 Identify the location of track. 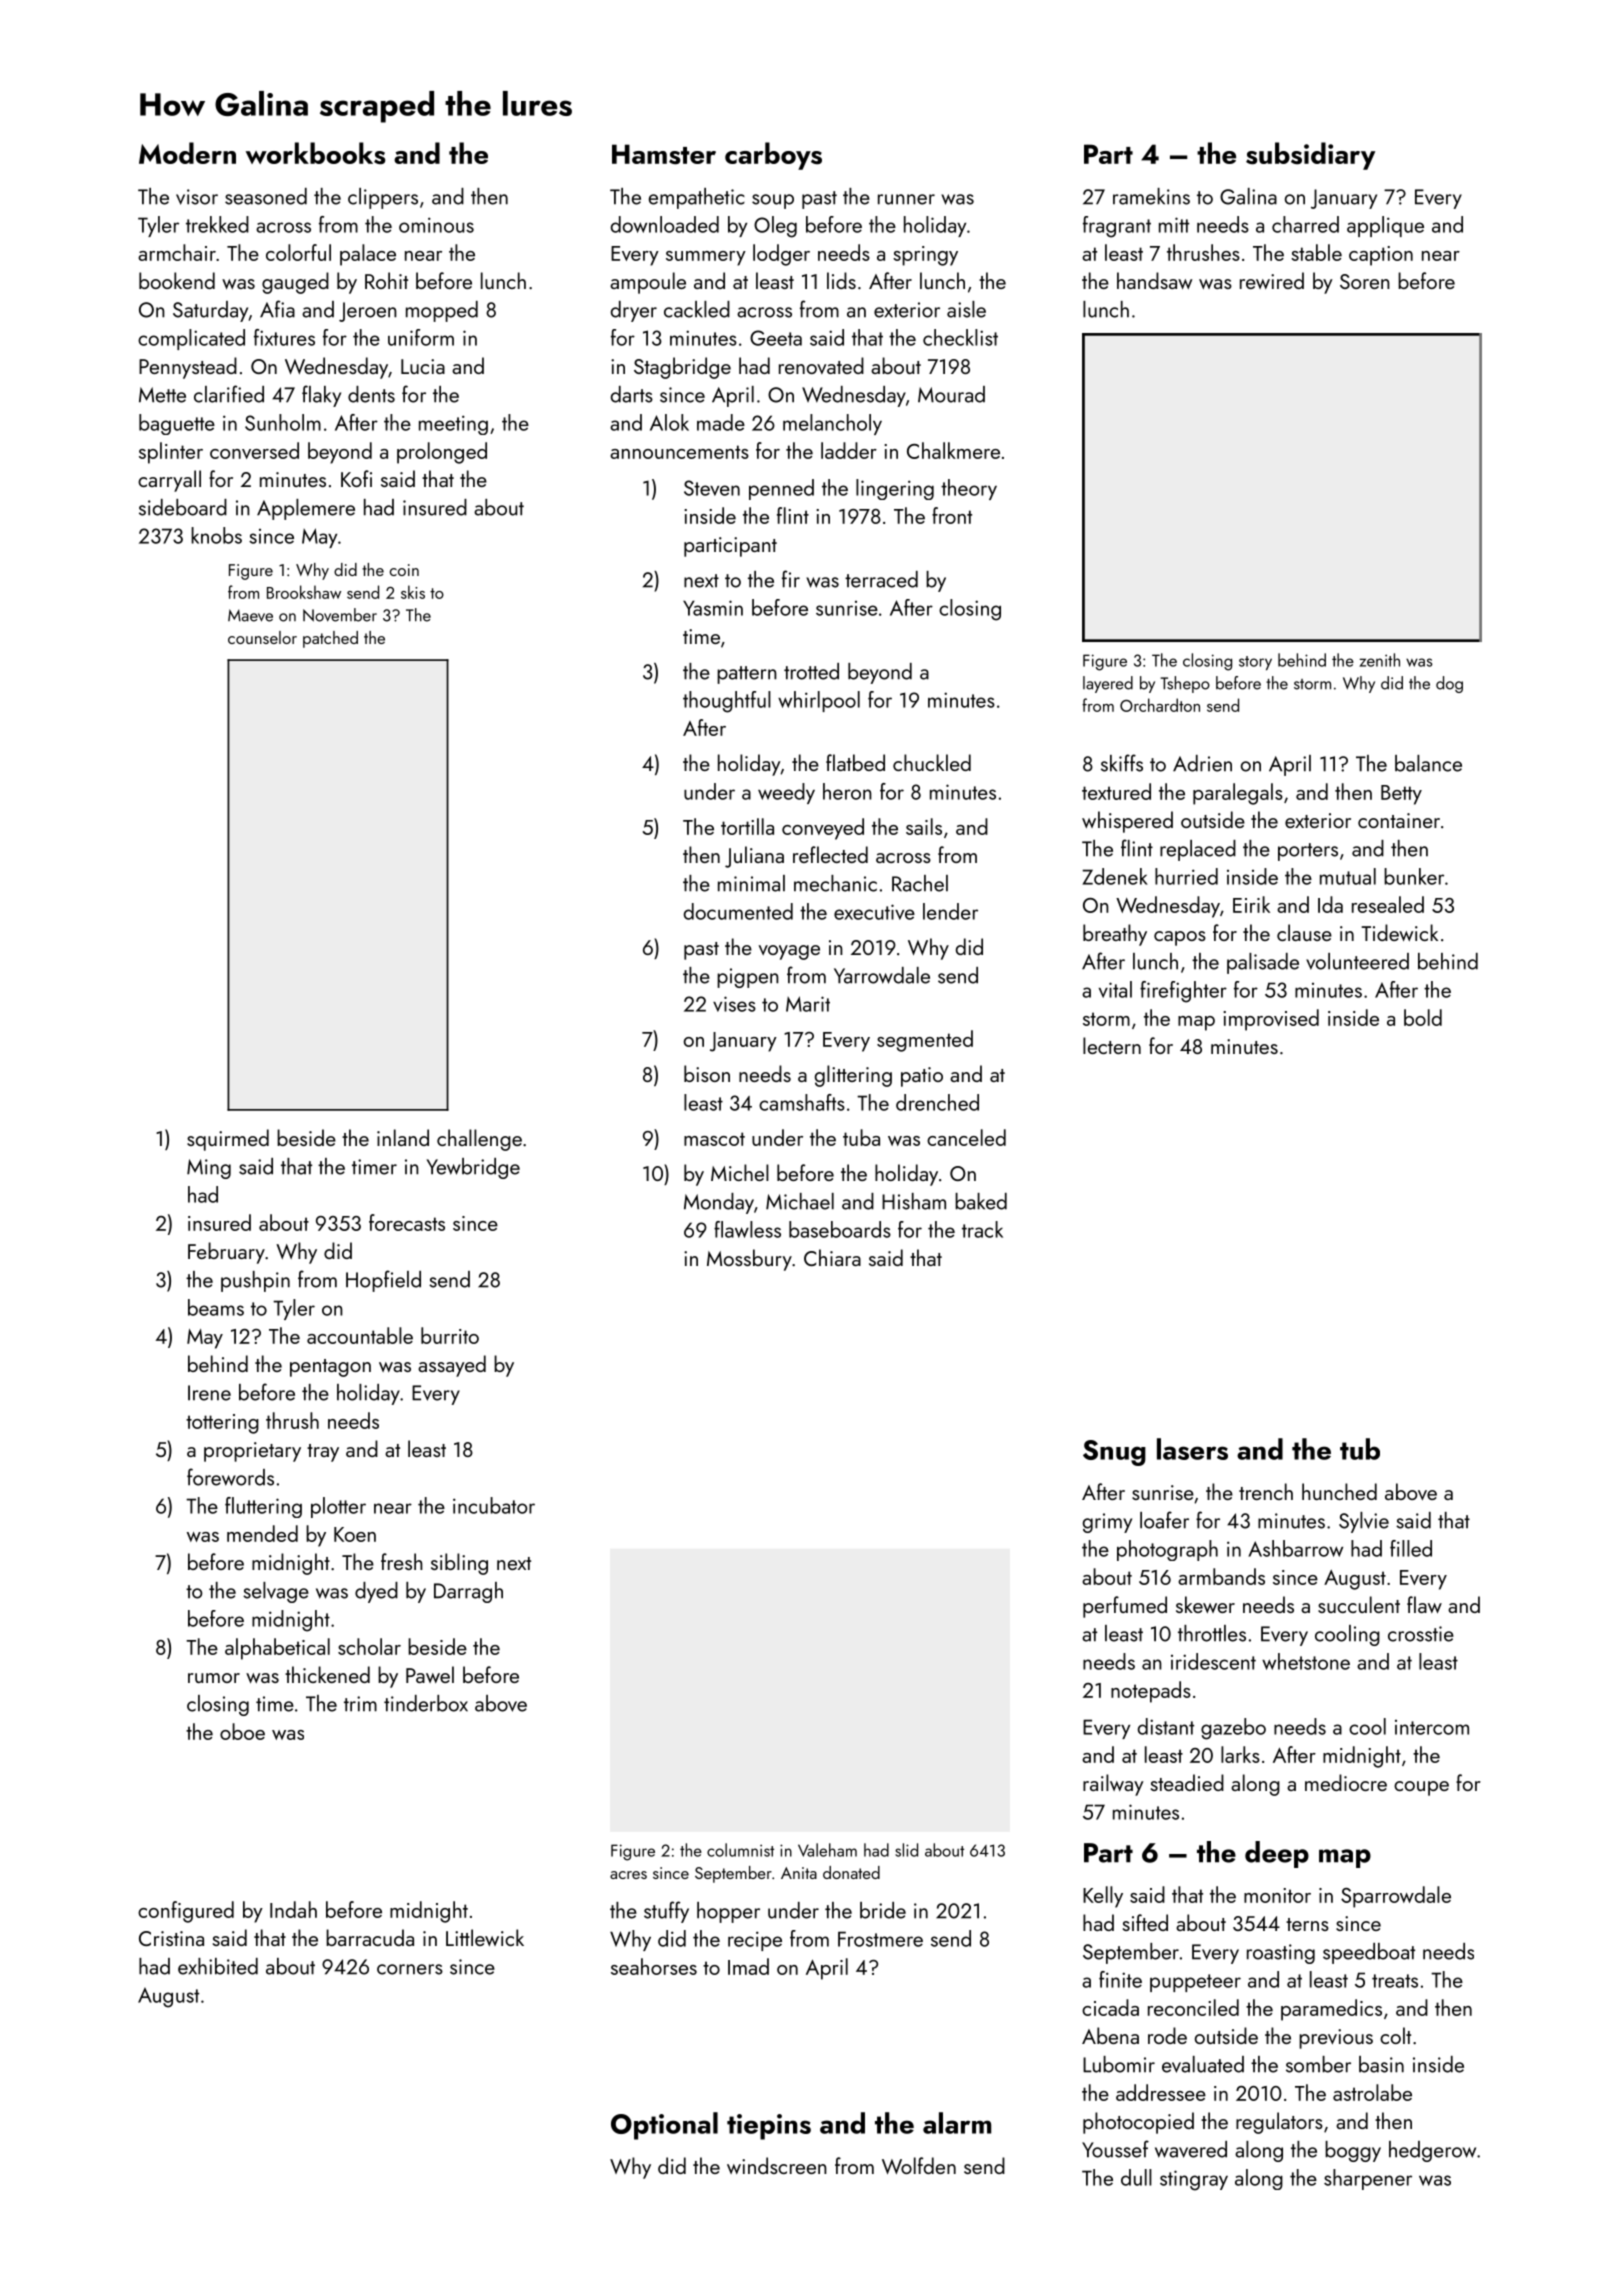
(982, 1229).
